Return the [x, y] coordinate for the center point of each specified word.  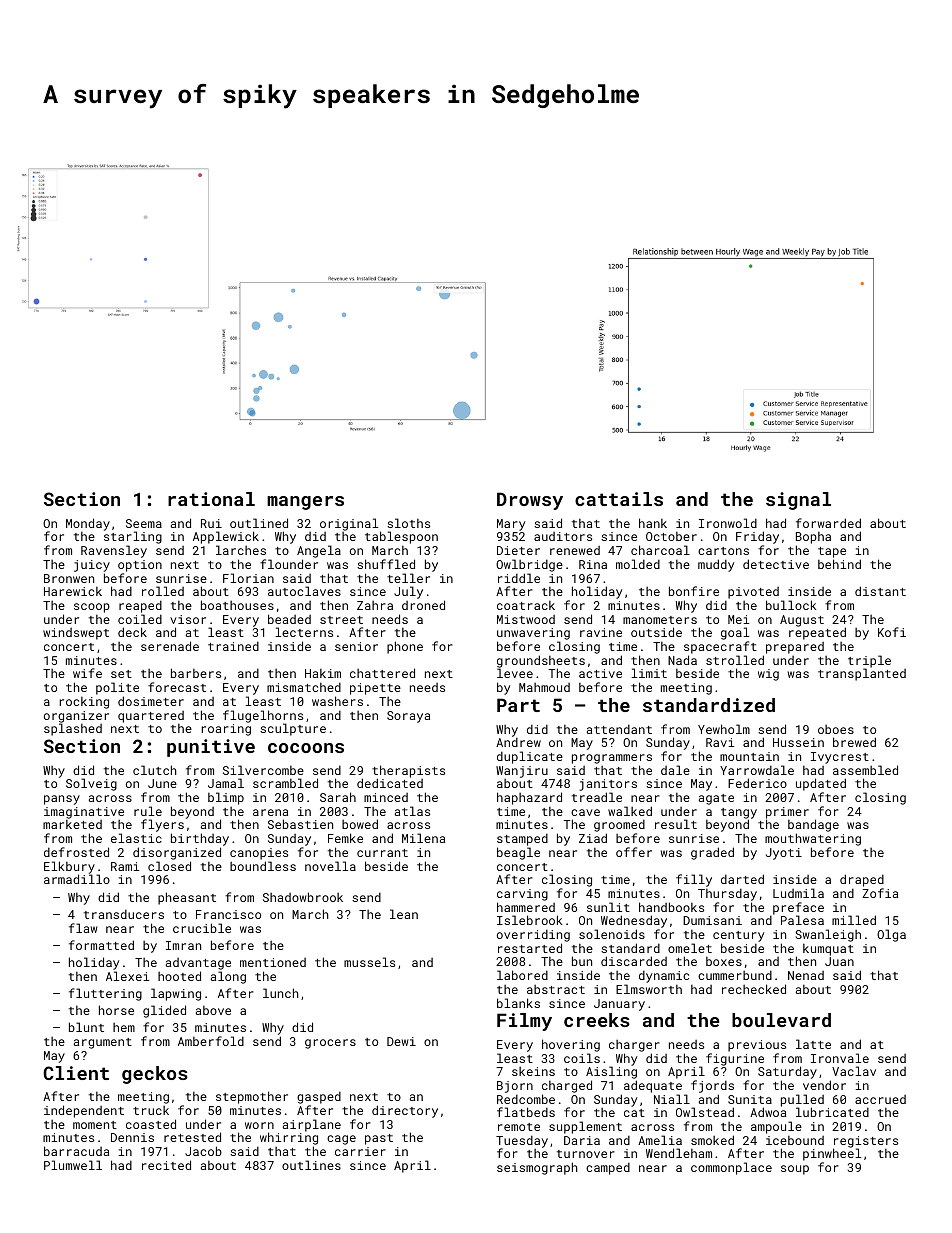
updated [821, 784]
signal [798, 501]
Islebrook [529, 920]
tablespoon [401, 537]
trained [233, 646]
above [213, 1010]
